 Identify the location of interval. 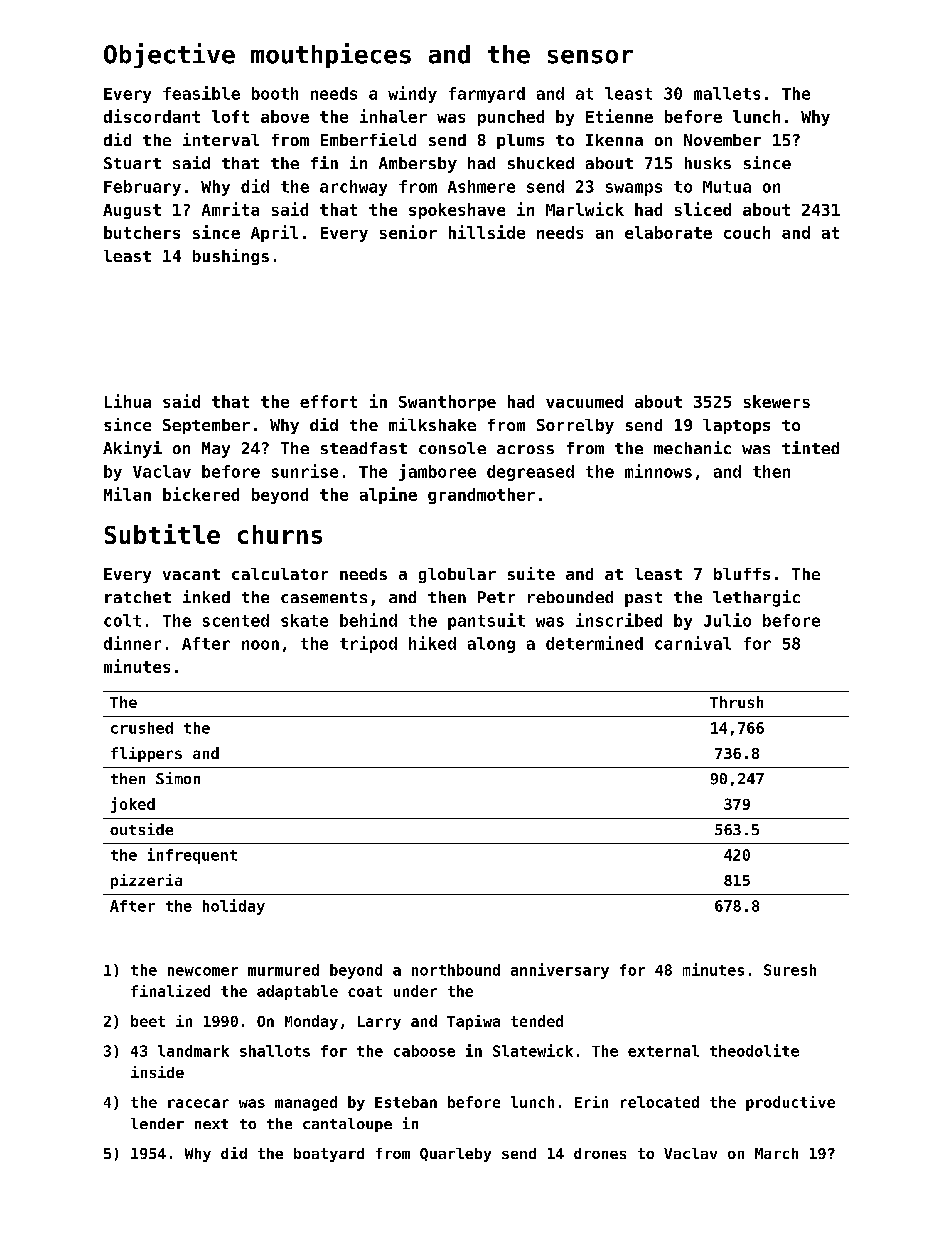
(221, 139).
